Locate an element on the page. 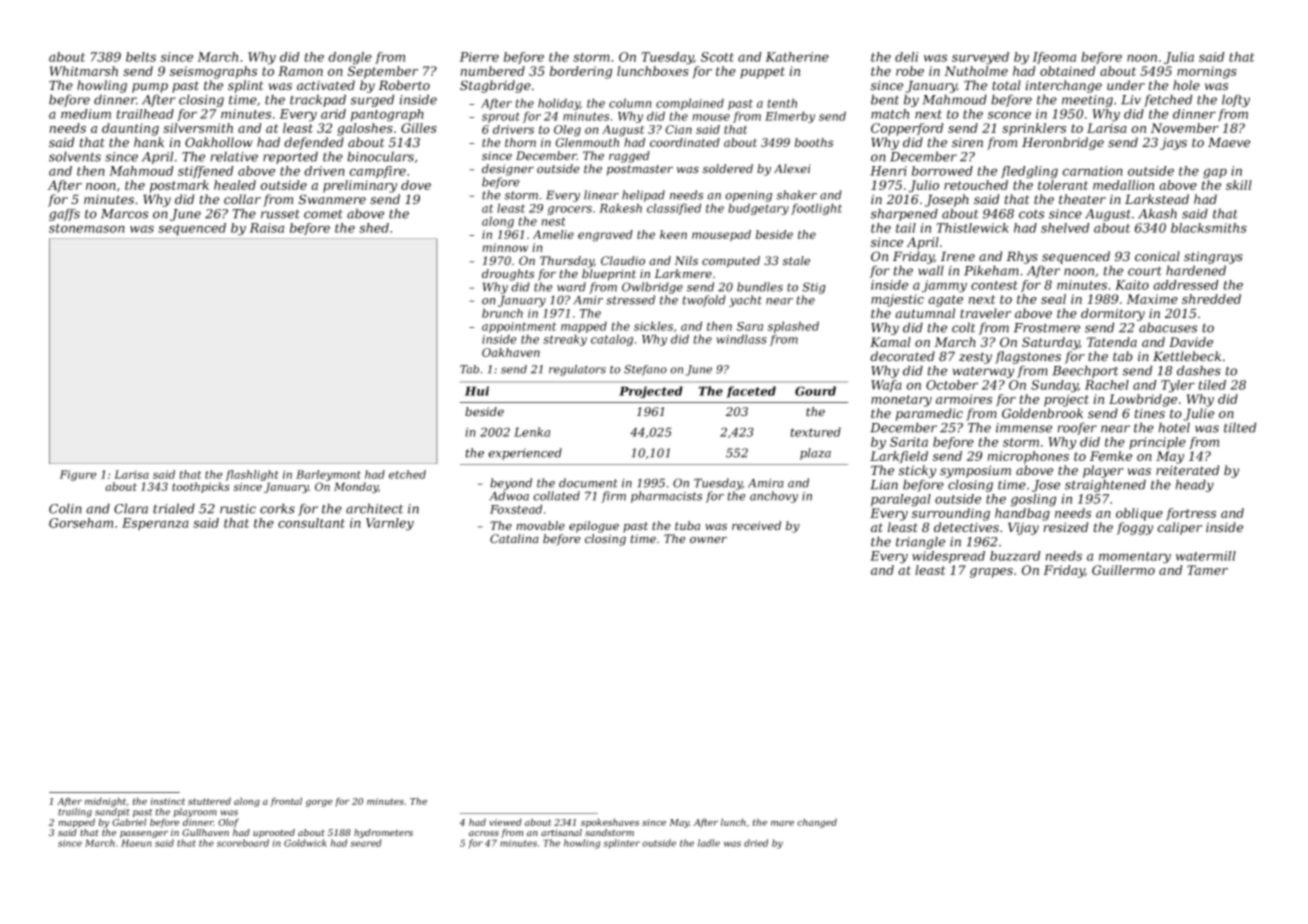  skill is located at coordinates (1239, 185).
